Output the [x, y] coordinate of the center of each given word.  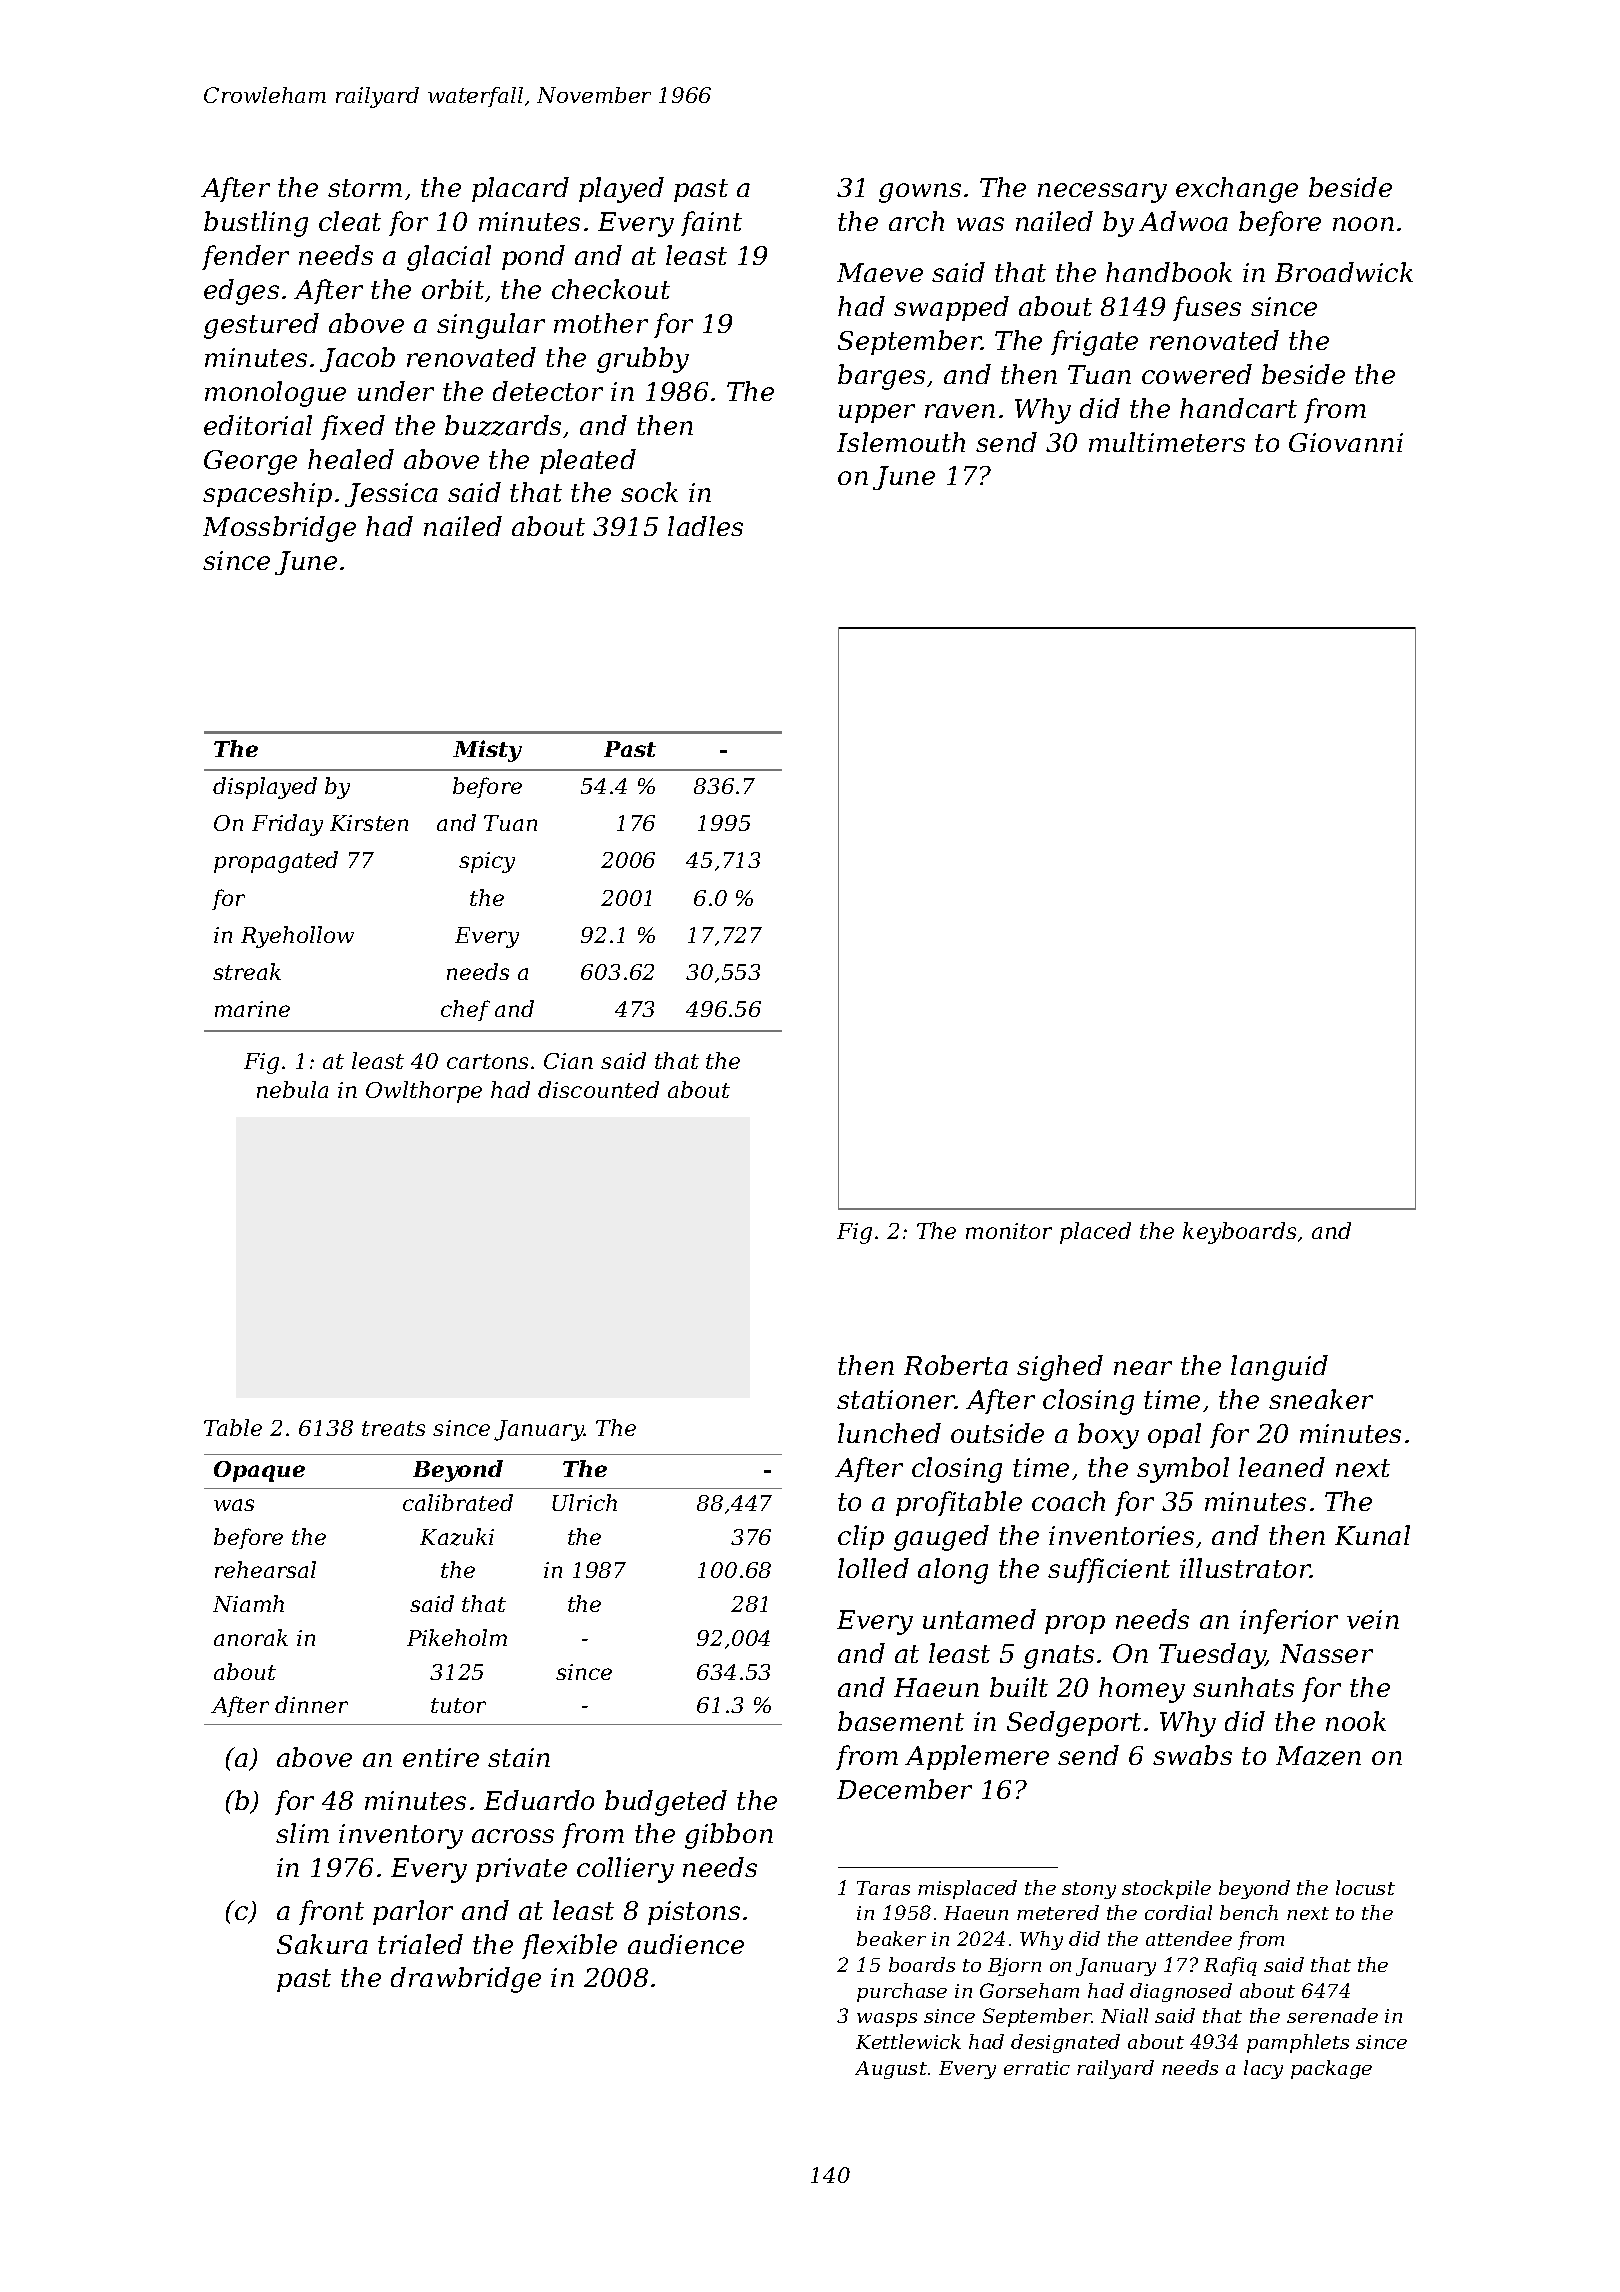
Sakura [322, 1944]
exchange [1237, 190]
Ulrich [584, 1502]
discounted [598, 1089]
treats [393, 1428]
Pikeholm [457, 1637]
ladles [705, 526]
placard [520, 189]
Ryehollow [297, 937]
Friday [287, 825]
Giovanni [1346, 442]
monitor [1009, 1231]
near [1143, 1368]
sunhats [1243, 1687]
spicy [487, 862]
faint [711, 223]
